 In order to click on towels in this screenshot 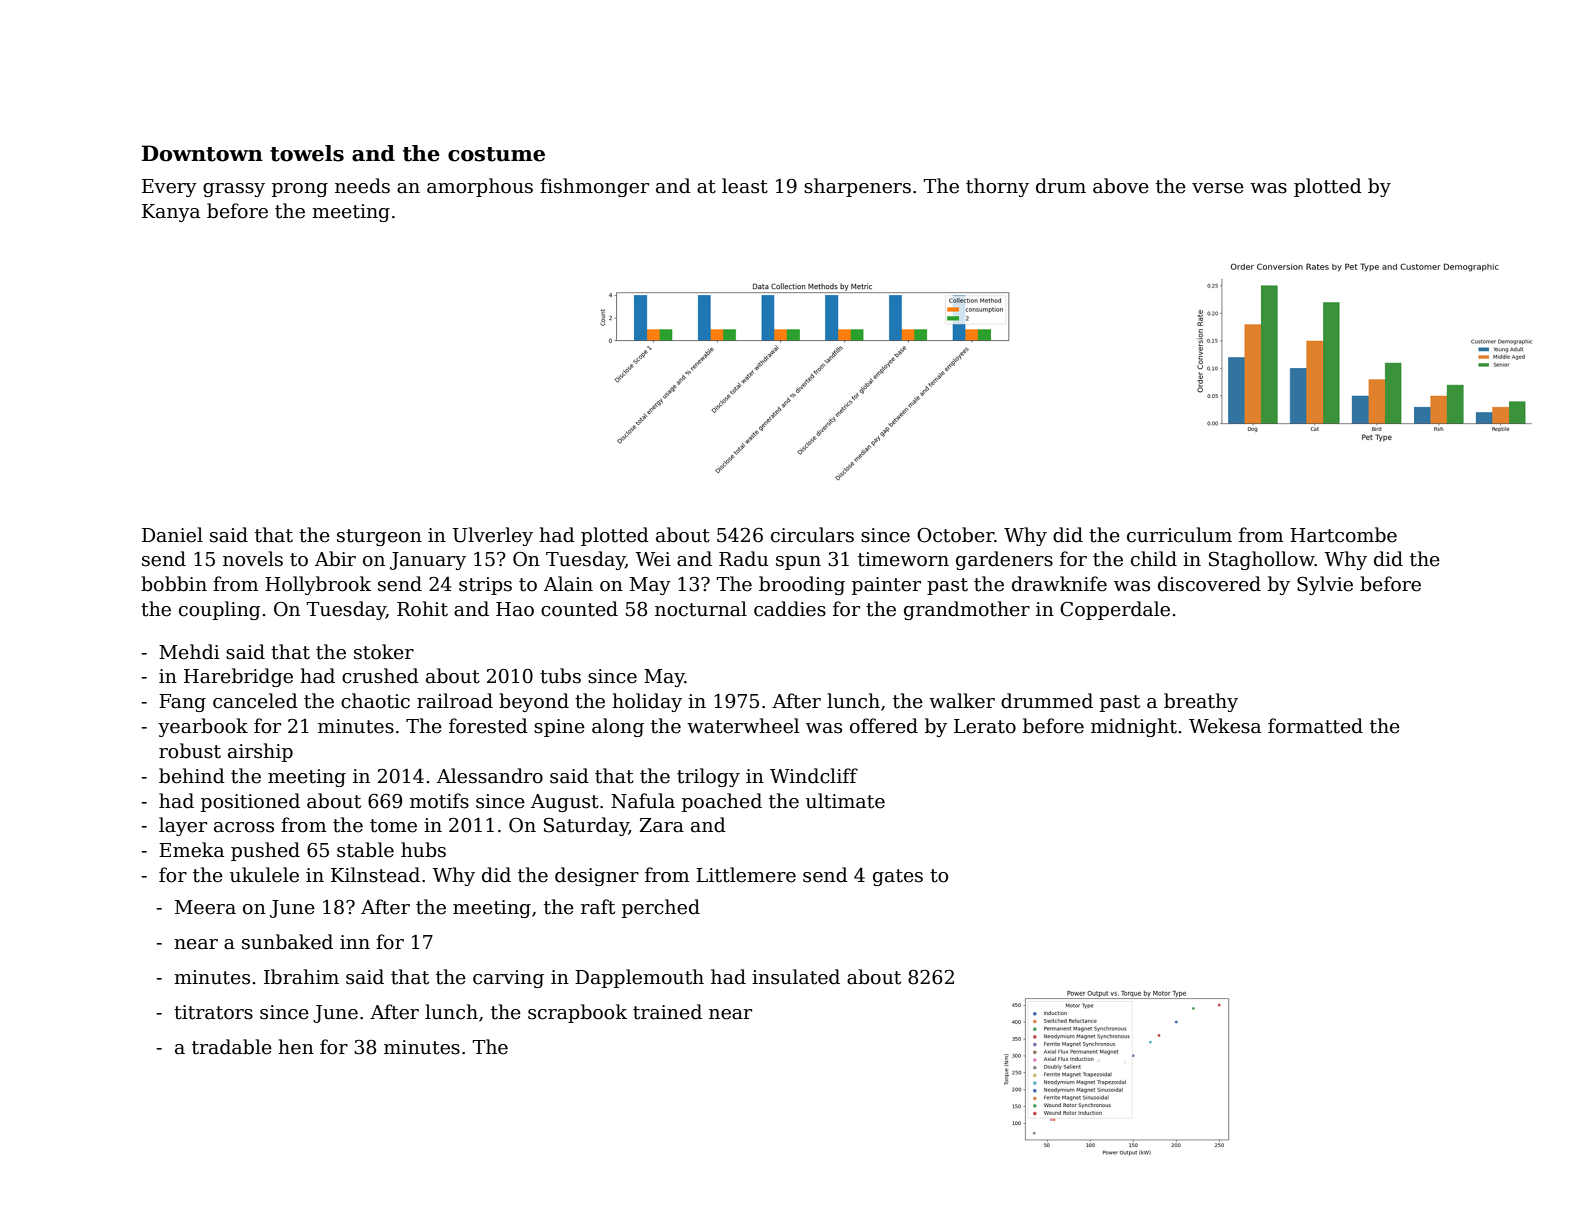, I will do `click(307, 153)`.
